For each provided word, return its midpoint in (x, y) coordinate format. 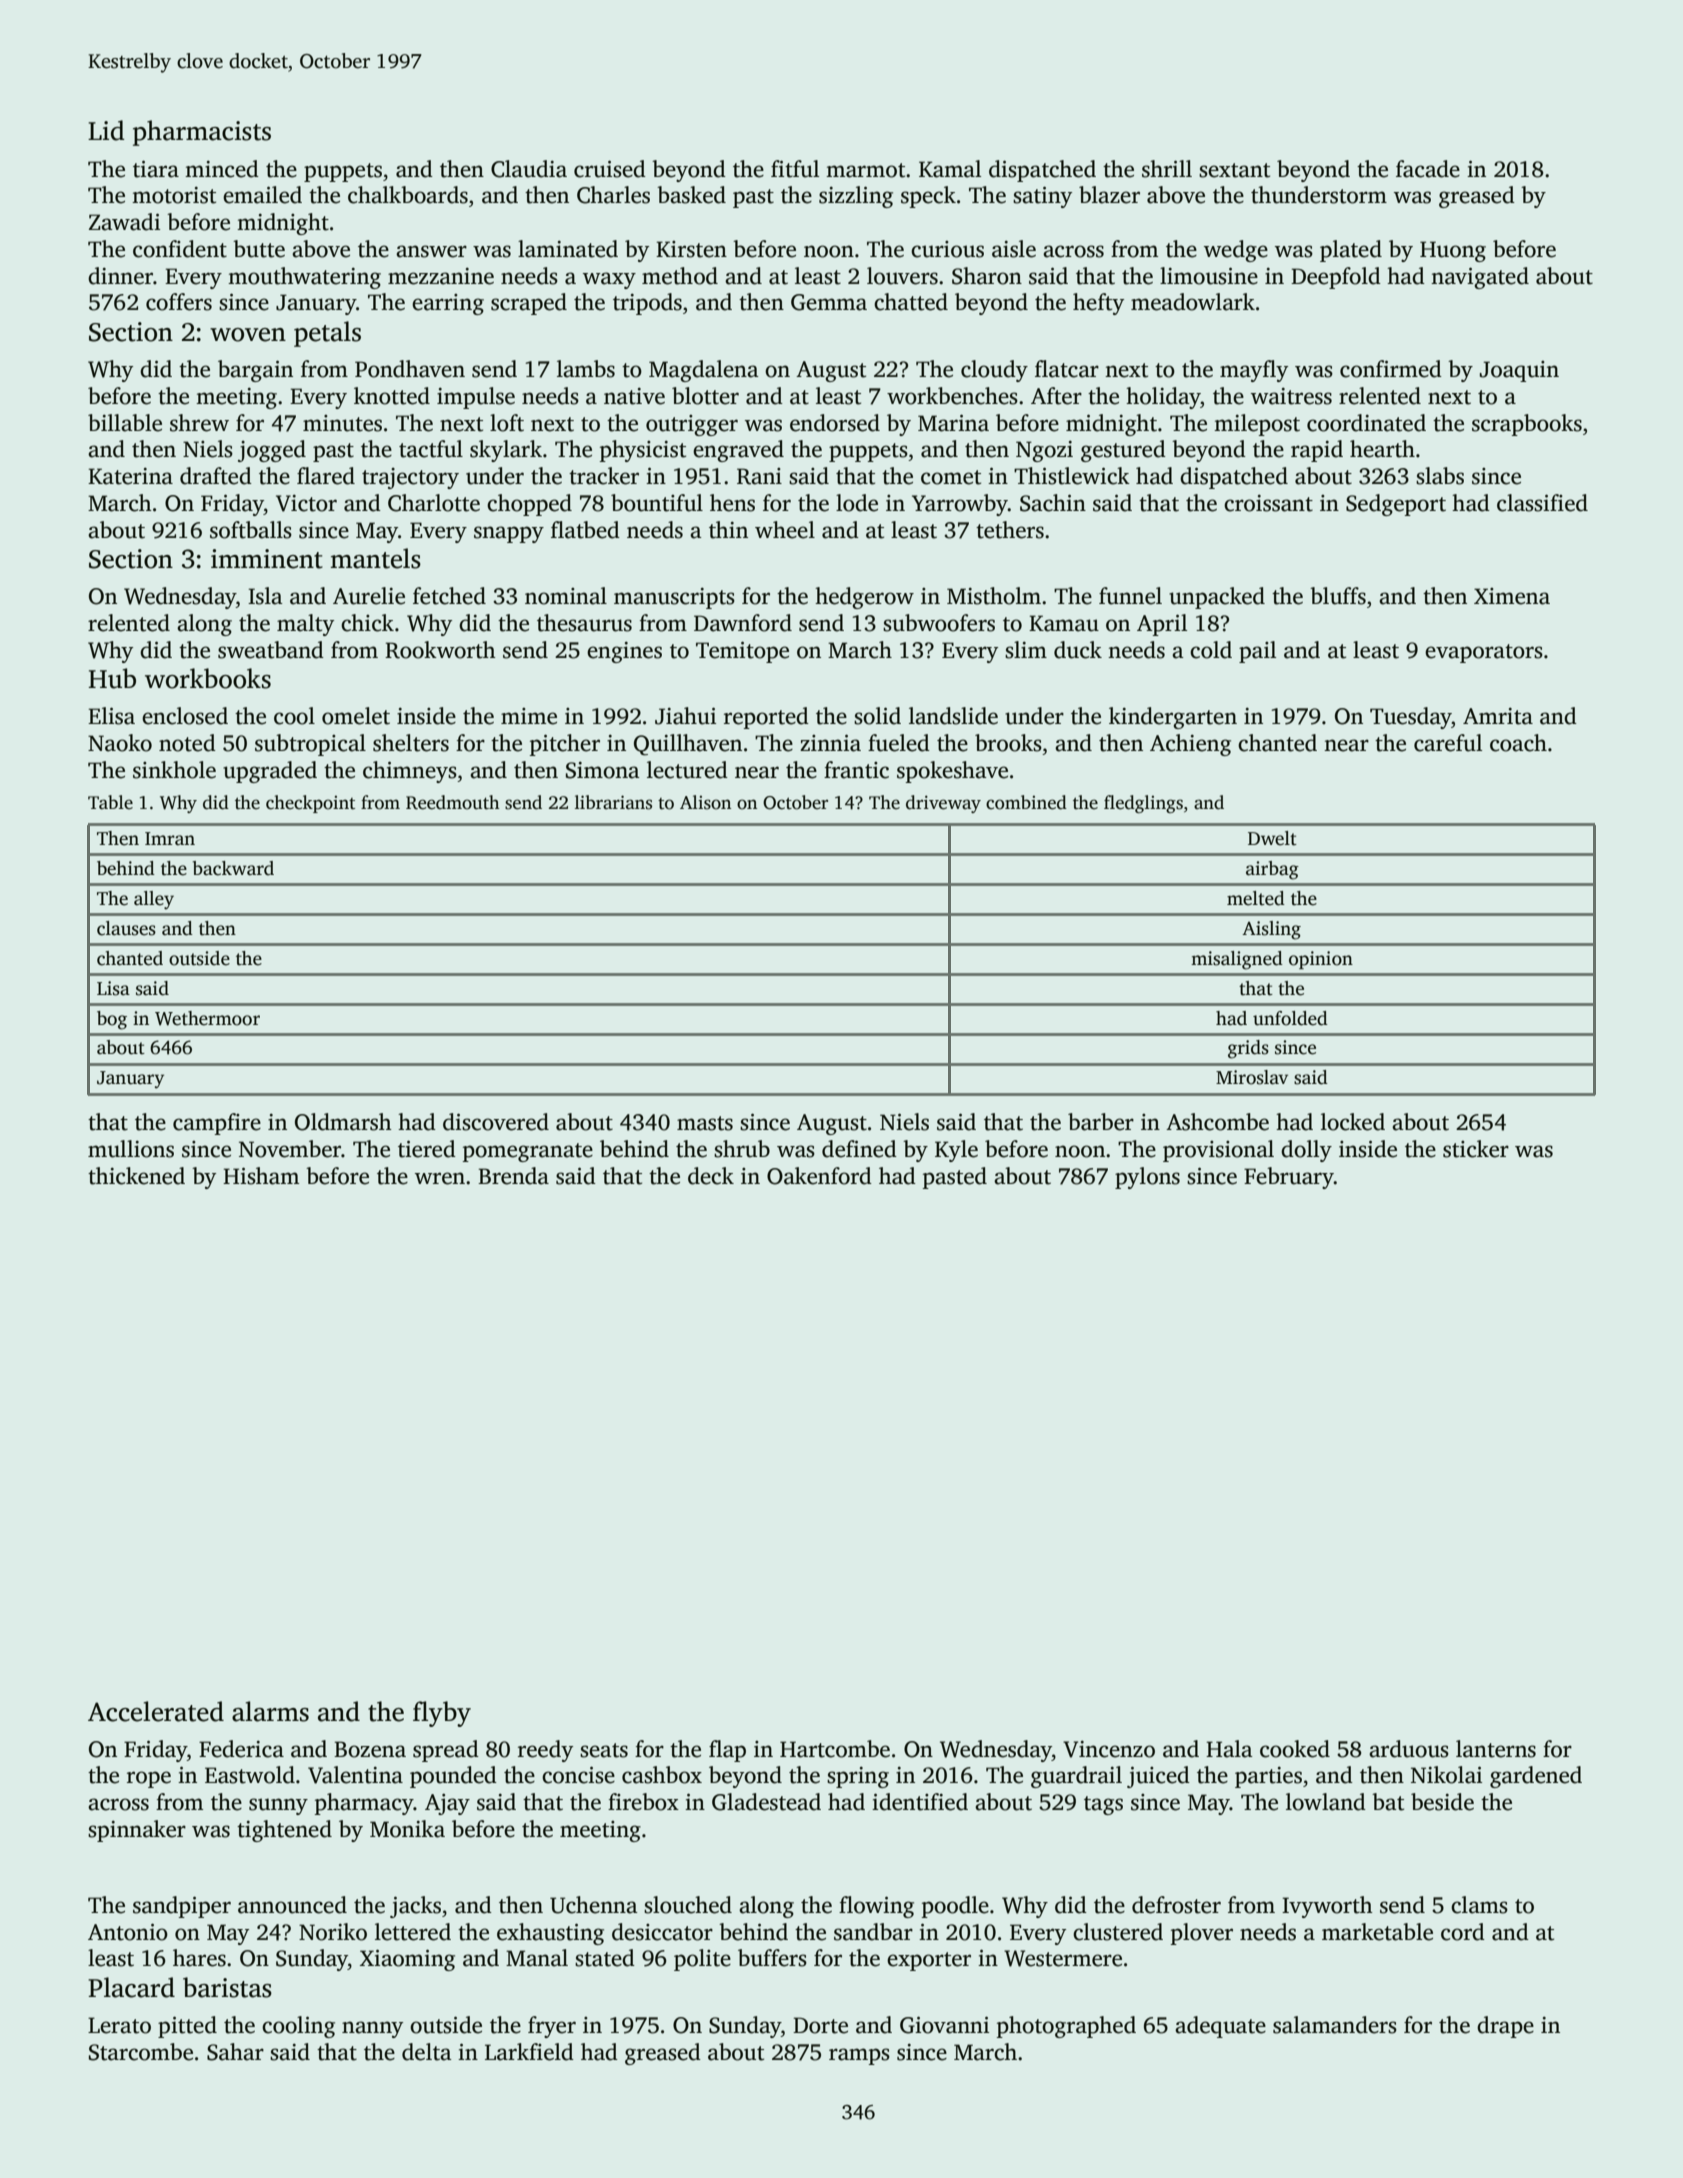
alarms (270, 1711)
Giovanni (944, 2025)
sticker (1476, 1149)
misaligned (1237, 960)
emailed (262, 195)
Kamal (950, 169)
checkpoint (310, 804)
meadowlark (1193, 302)
